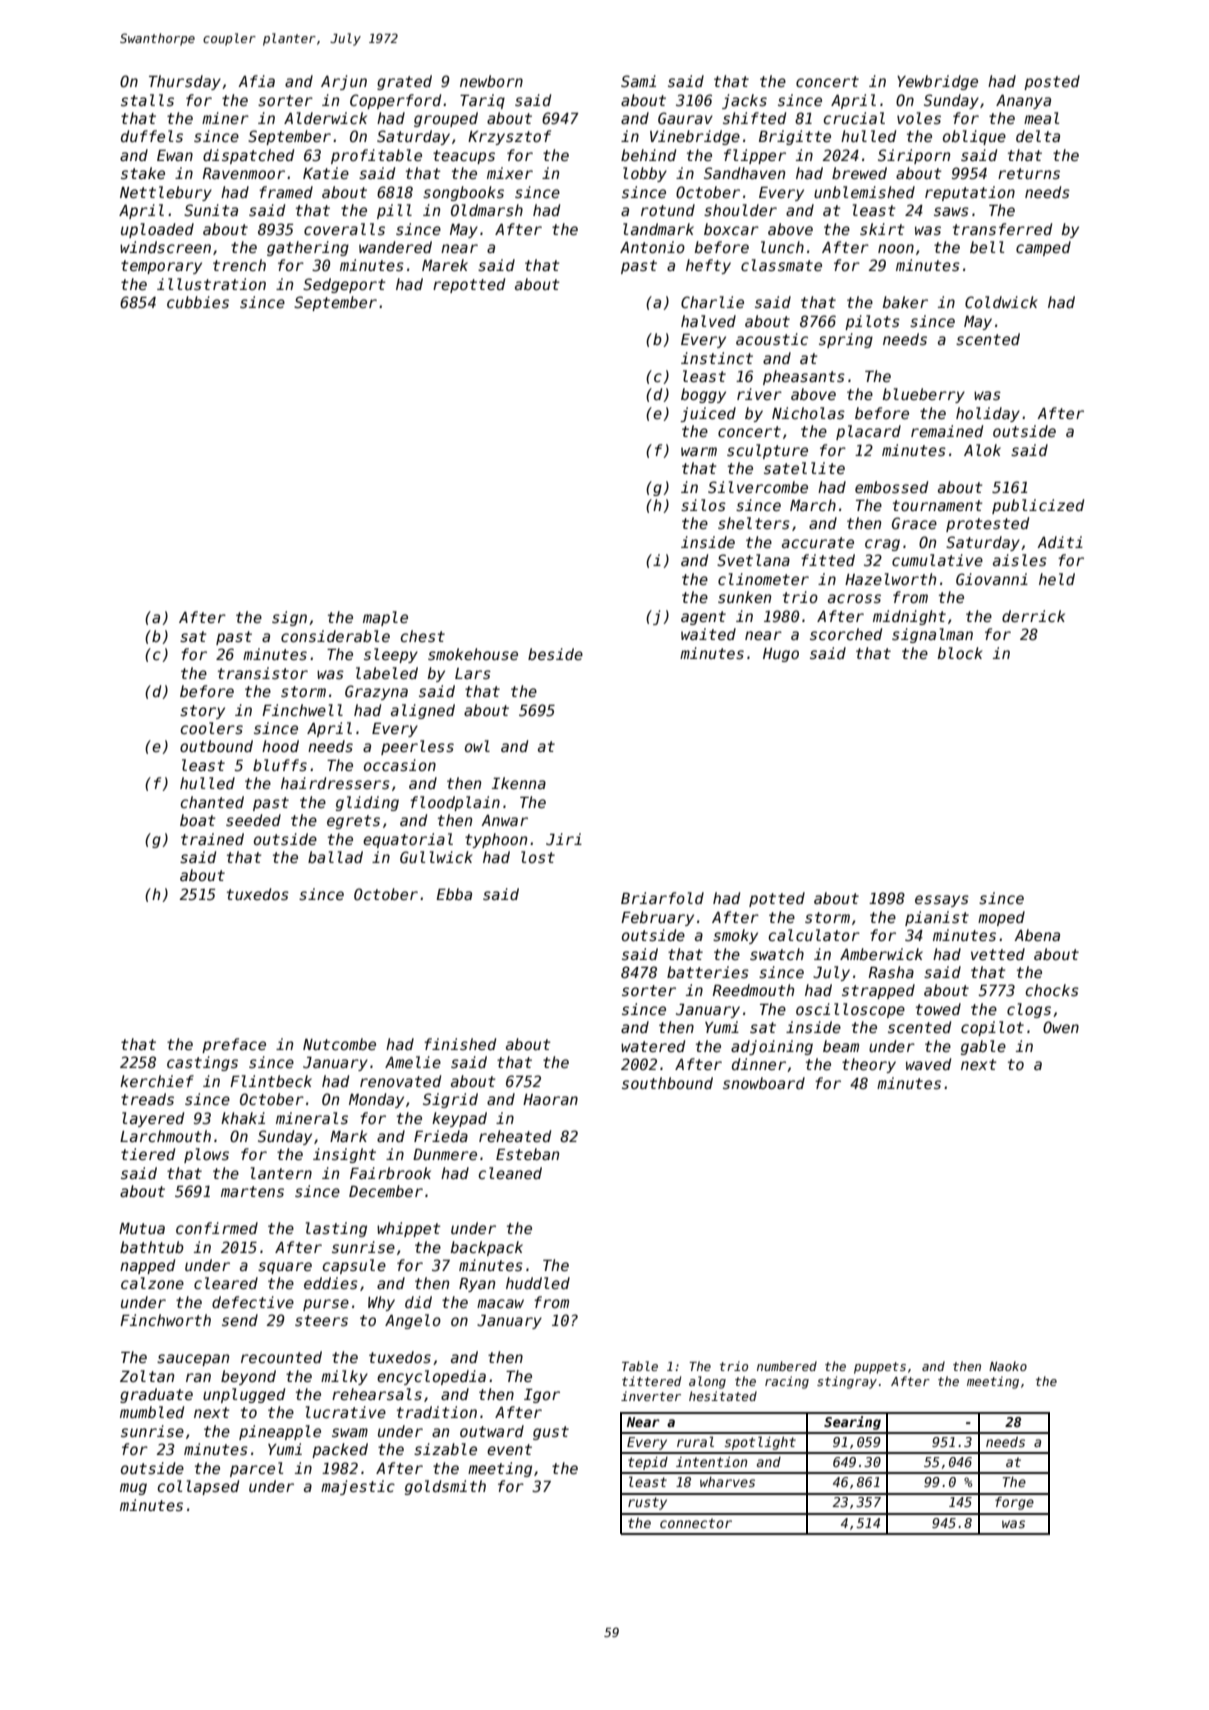 Image resolution: width=1209 pixels, height=1710 pixels. What do you see at coordinates (385, 618) in the screenshot?
I see `maple` at bounding box center [385, 618].
